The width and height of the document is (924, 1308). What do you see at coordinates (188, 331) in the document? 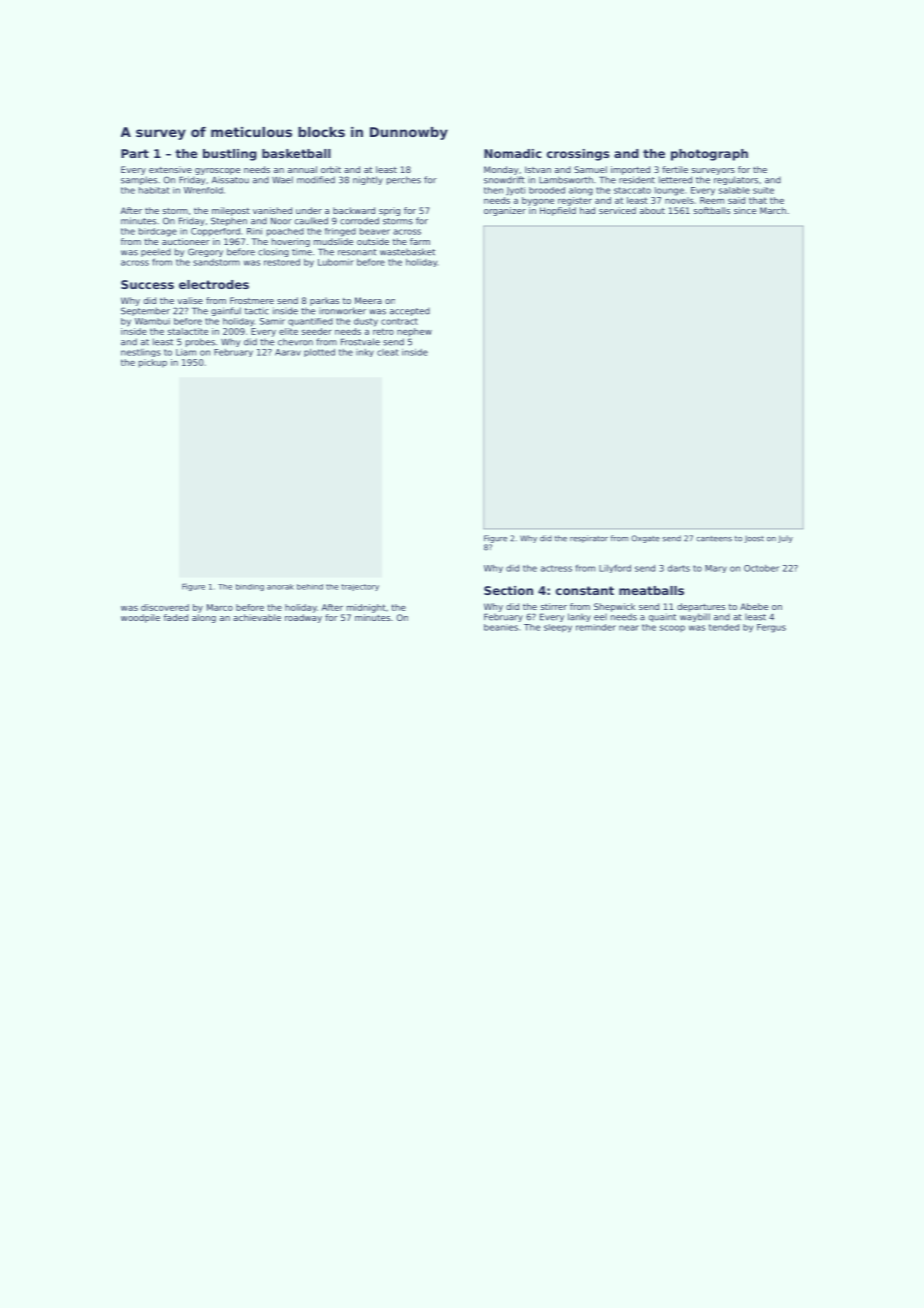
I see `stalactite` at bounding box center [188, 331].
